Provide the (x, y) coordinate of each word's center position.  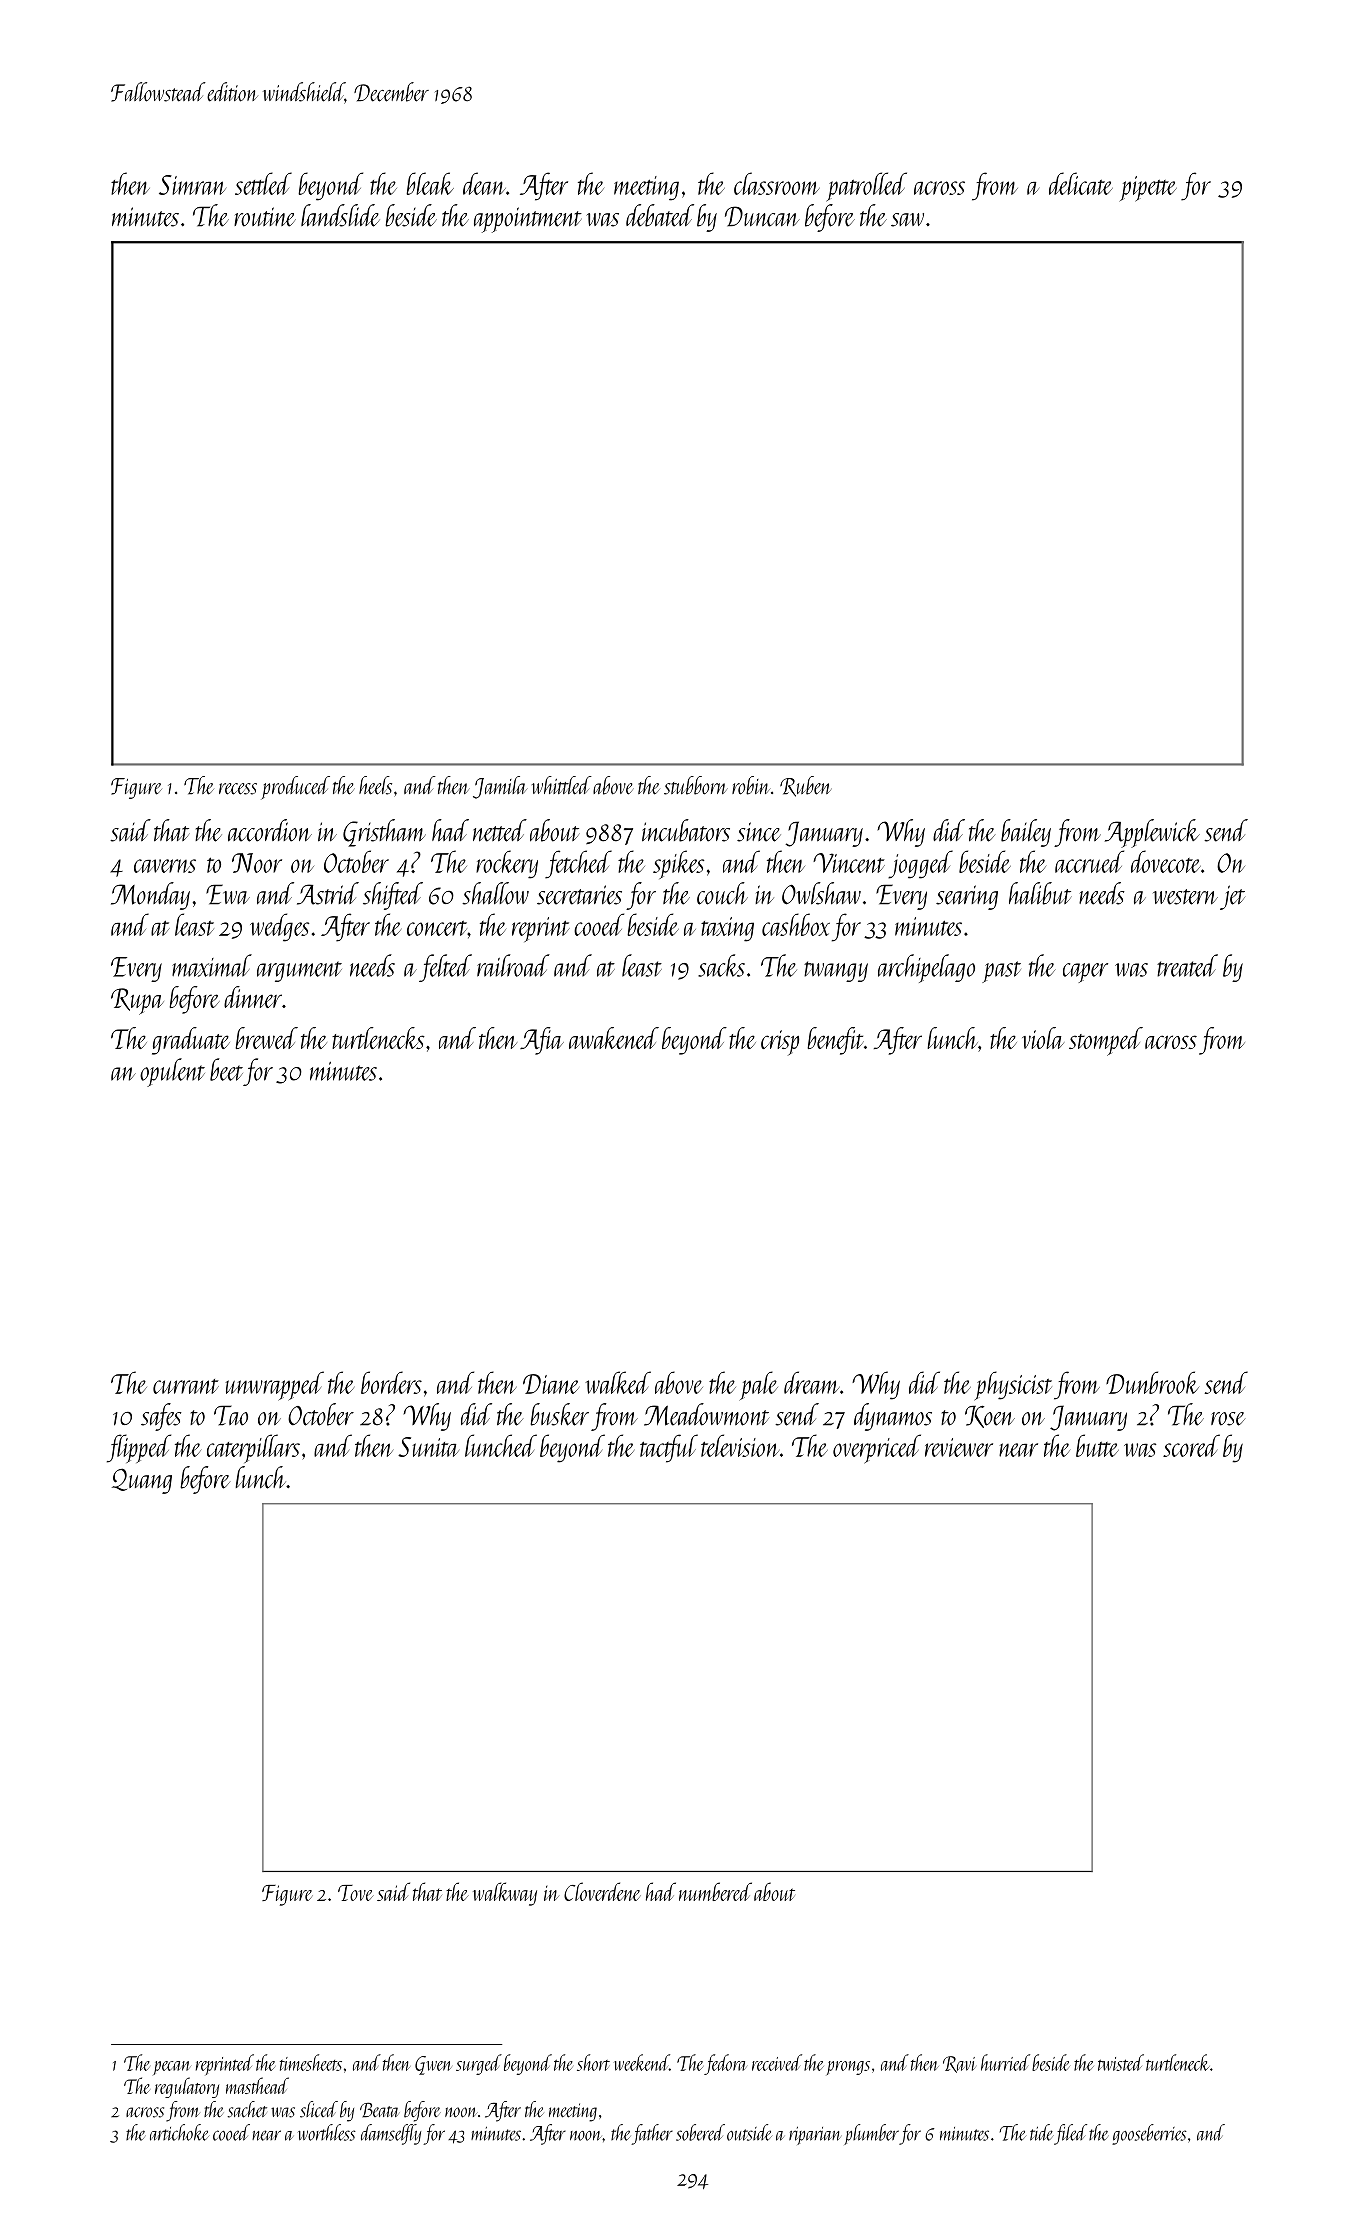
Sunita (428, 1447)
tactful (669, 1448)
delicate (1081, 183)
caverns (165, 866)
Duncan (762, 216)
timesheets (311, 2062)
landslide (340, 215)
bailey (1026, 833)
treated (1187, 965)
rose (1228, 1419)
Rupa (137, 1001)
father (652, 2134)
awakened (614, 1038)
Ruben (806, 786)
